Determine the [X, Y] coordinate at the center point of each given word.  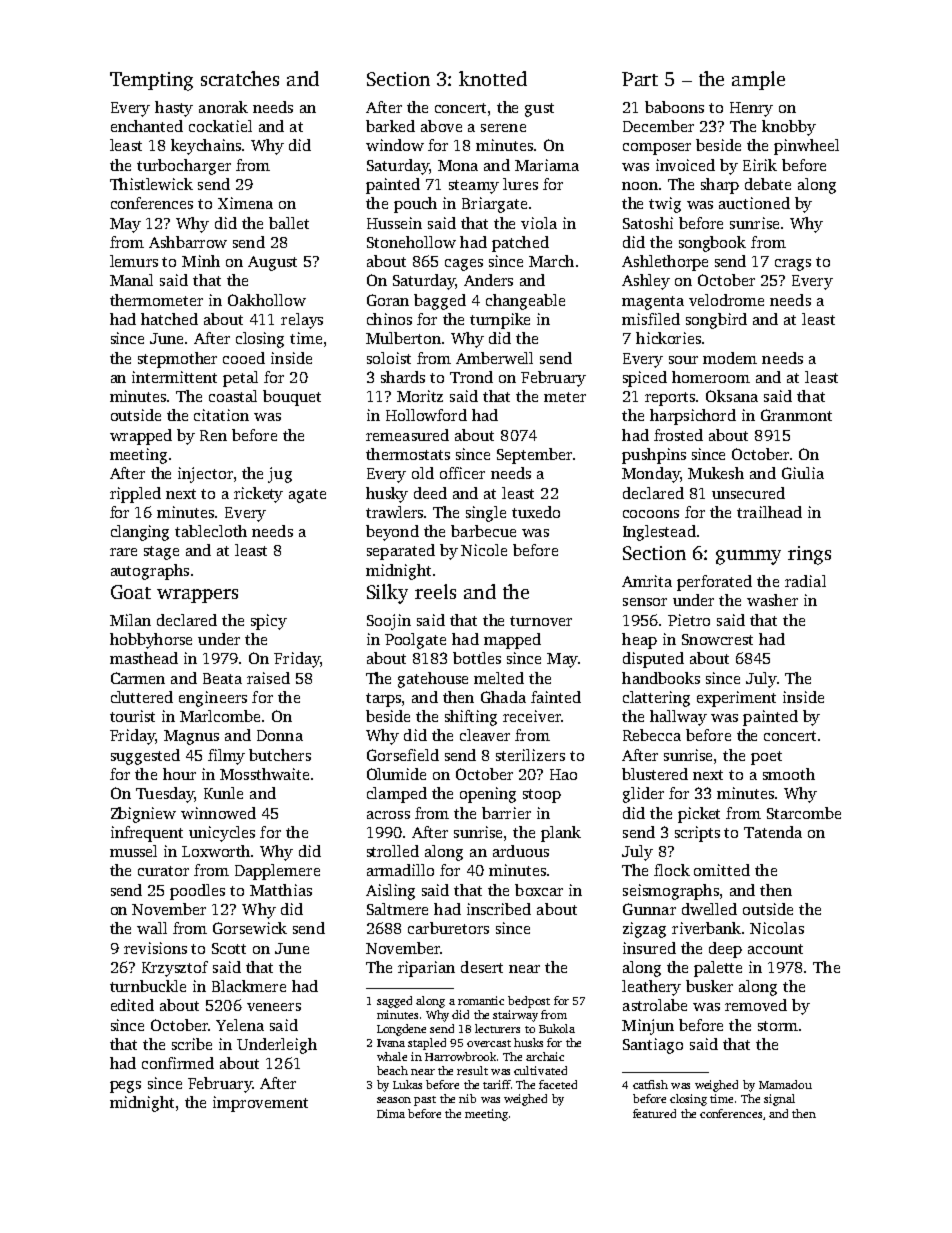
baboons [674, 107]
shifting [471, 718]
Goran [388, 300]
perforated [714, 583]
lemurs [134, 261]
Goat [131, 592]
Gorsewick [250, 928]
